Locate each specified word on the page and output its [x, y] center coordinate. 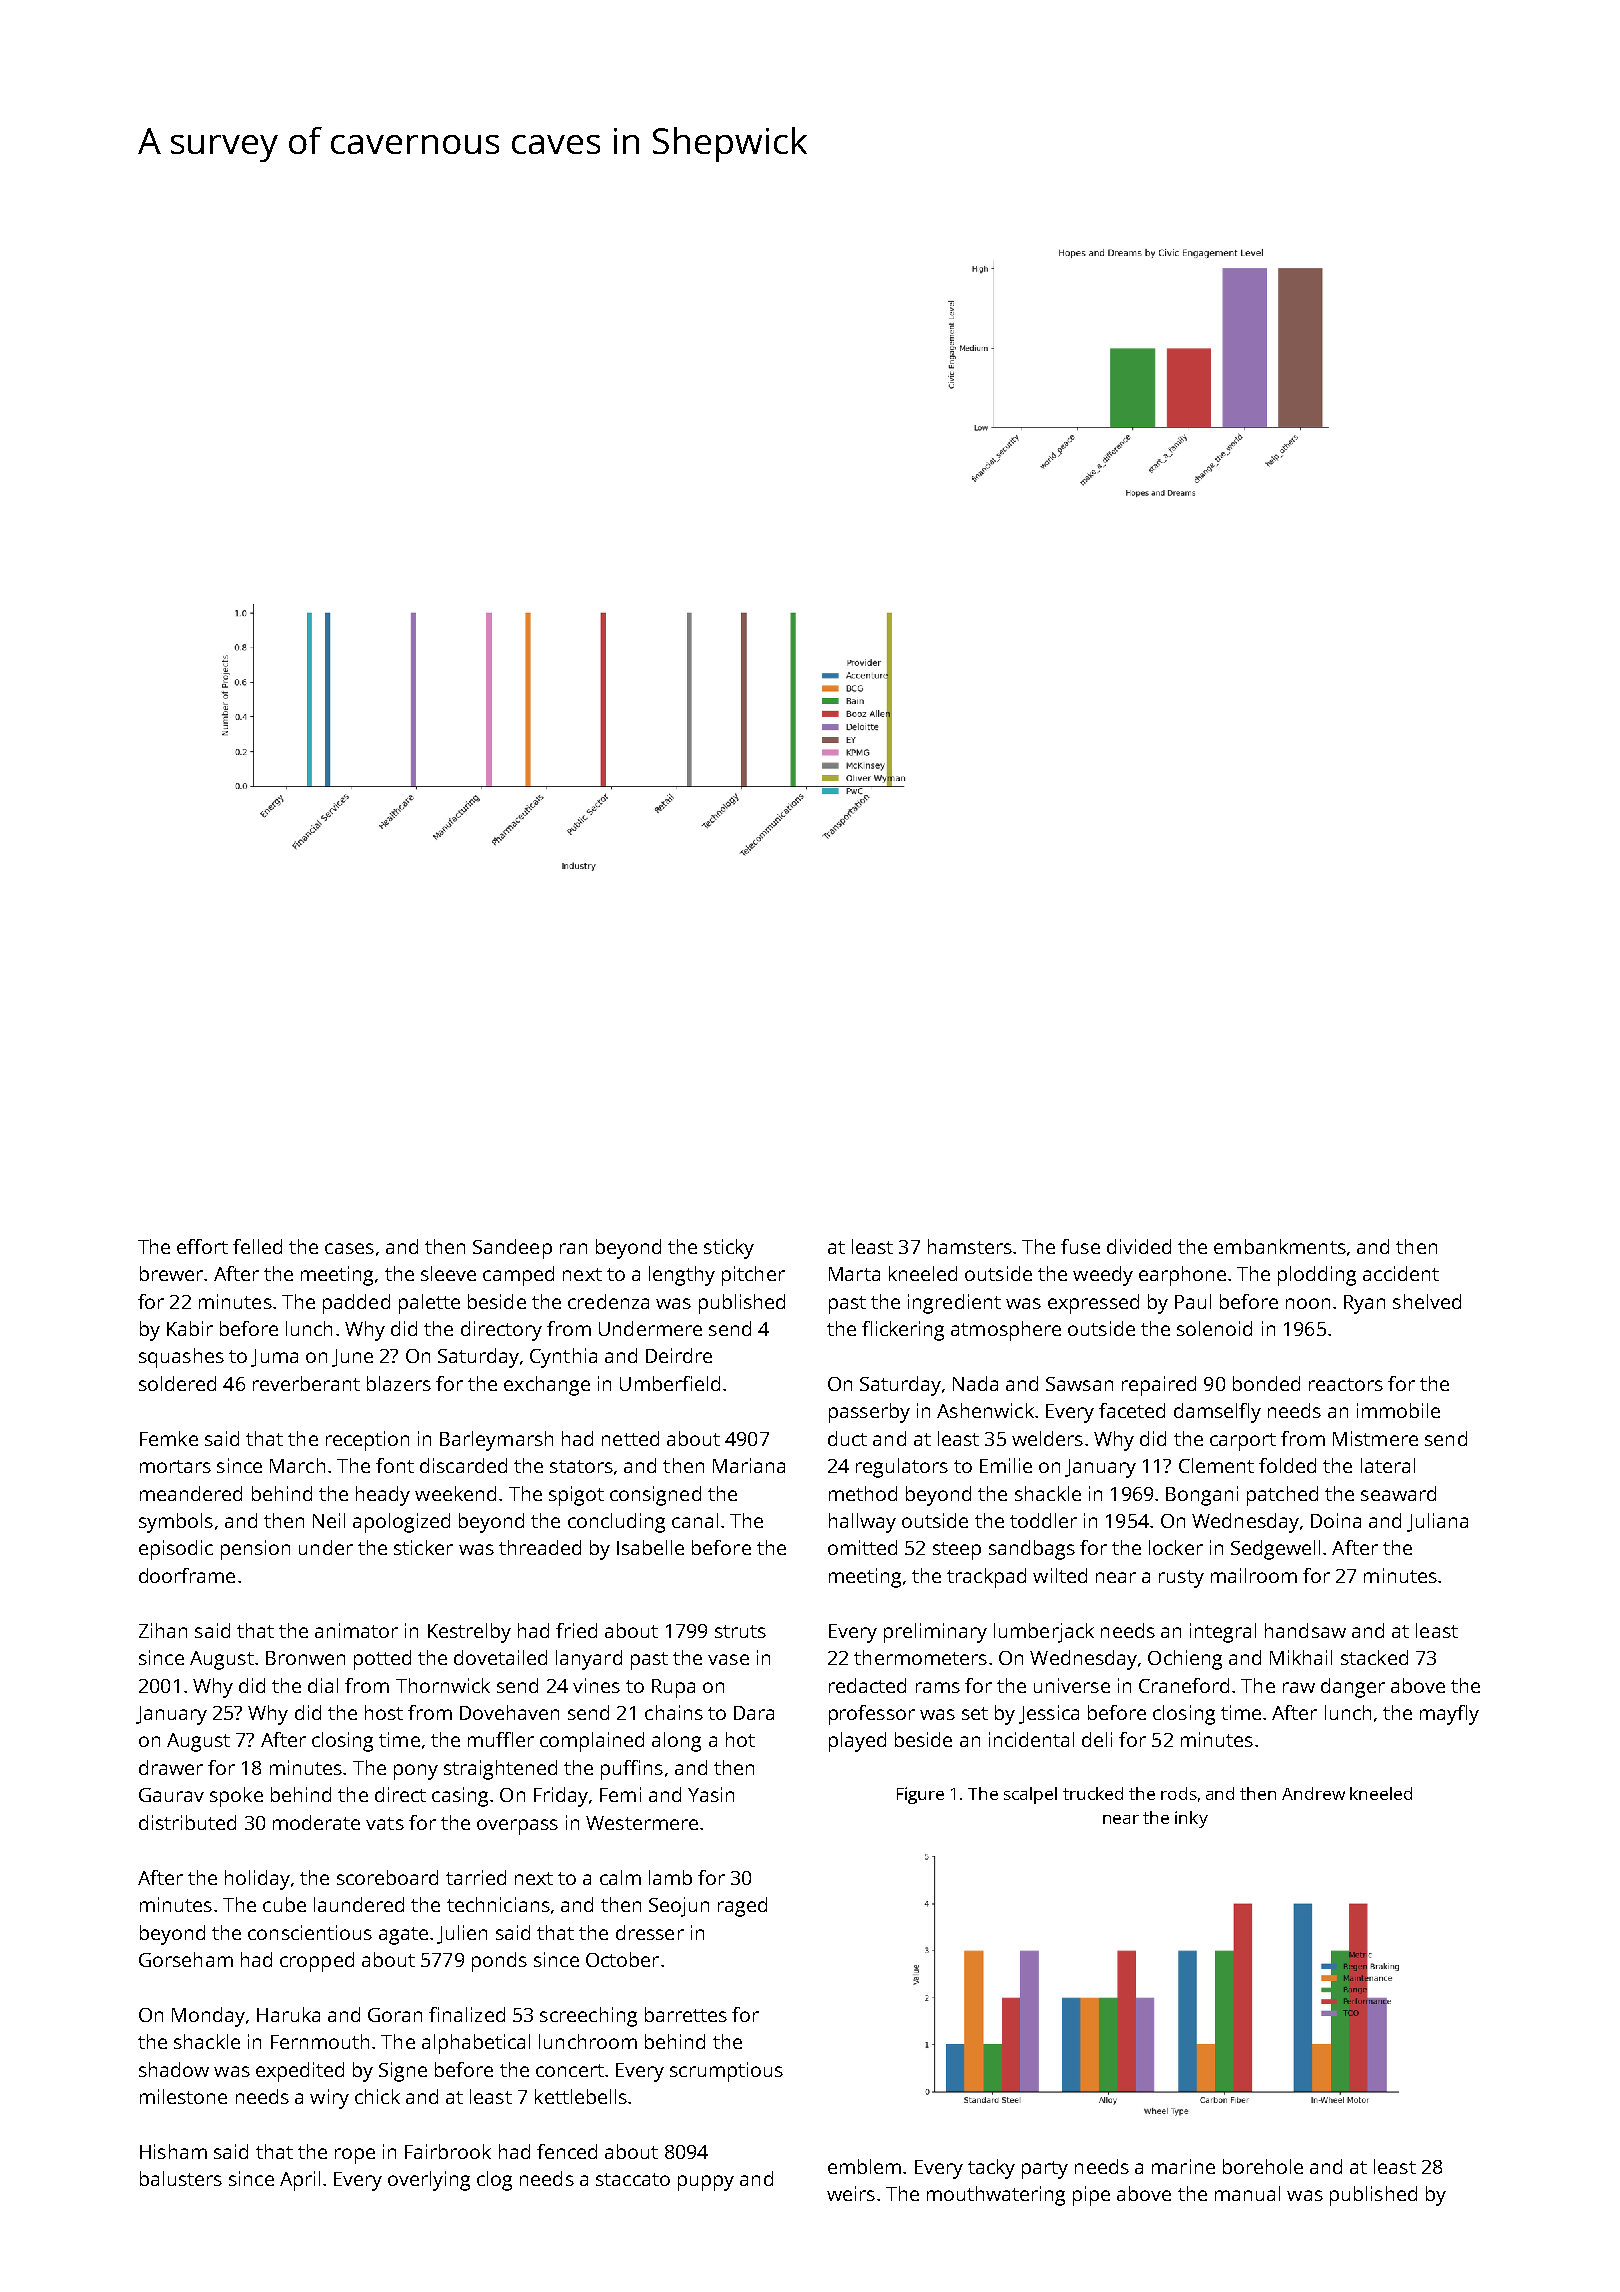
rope [355, 2156]
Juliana [1437, 1522]
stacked [1374, 1657]
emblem [864, 2166]
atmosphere [1006, 1331]
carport [1243, 1442]
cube [284, 1904]
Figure [920, 1795]
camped [518, 1276]
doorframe [187, 1575]
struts [740, 1631]
